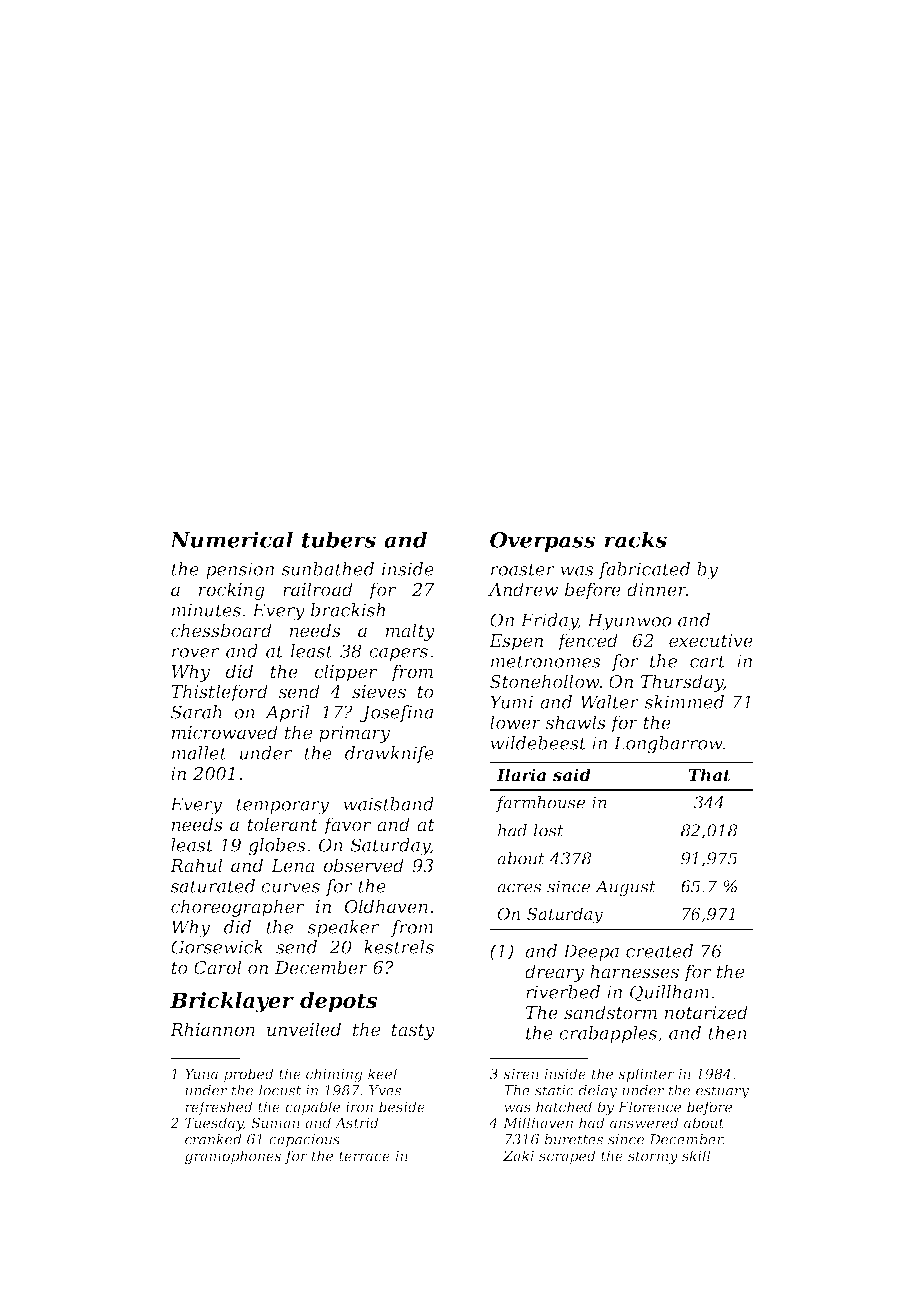 Image resolution: width=924 pixels, height=1311 pixels. Describe the element at coordinates (635, 539) in the document. I see `racks` at that location.
